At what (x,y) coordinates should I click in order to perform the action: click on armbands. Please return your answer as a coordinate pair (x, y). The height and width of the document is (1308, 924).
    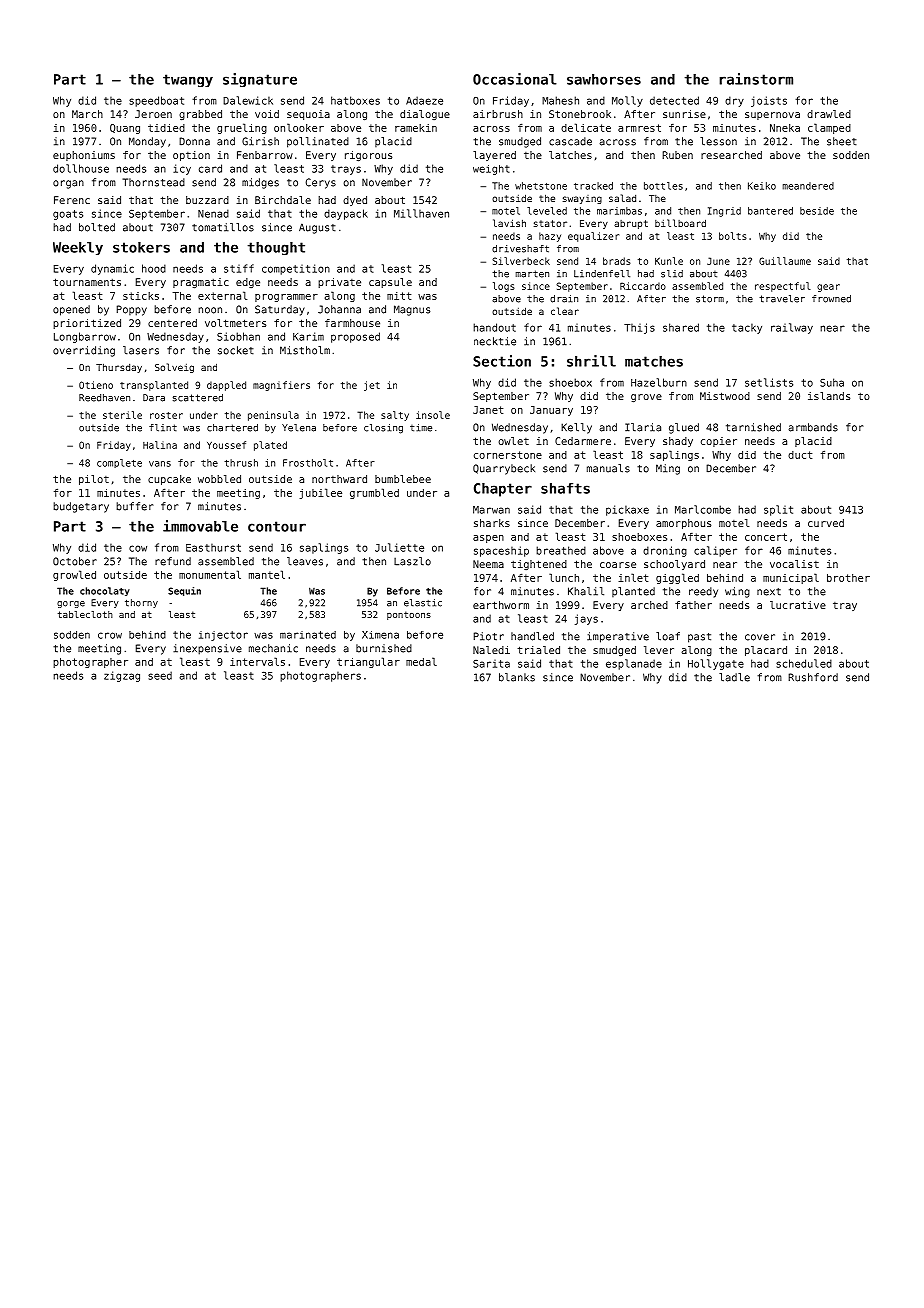
    Looking at the image, I should click on (813, 427).
